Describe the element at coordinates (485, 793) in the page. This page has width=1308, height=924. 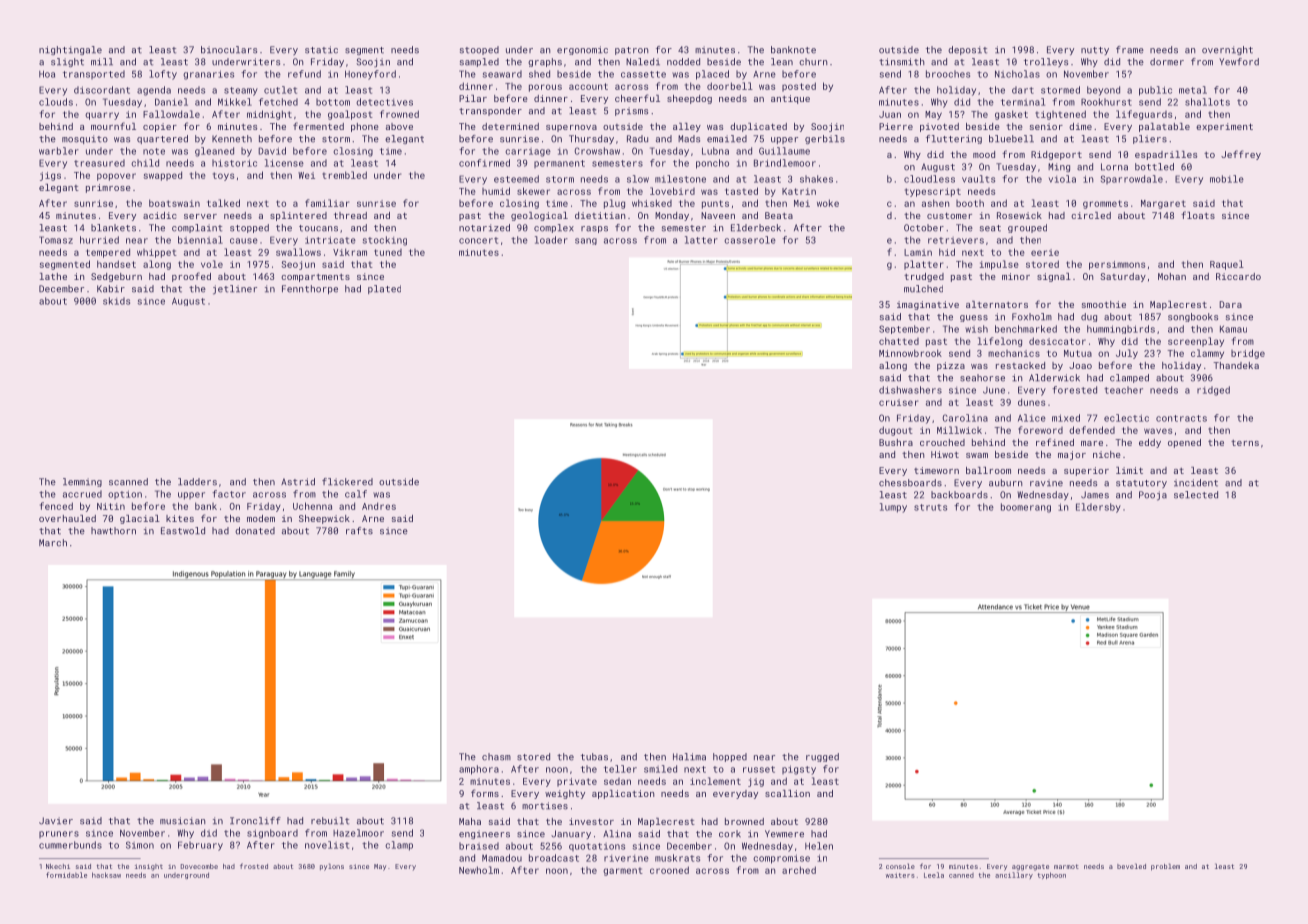
I see `forms` at that location.
